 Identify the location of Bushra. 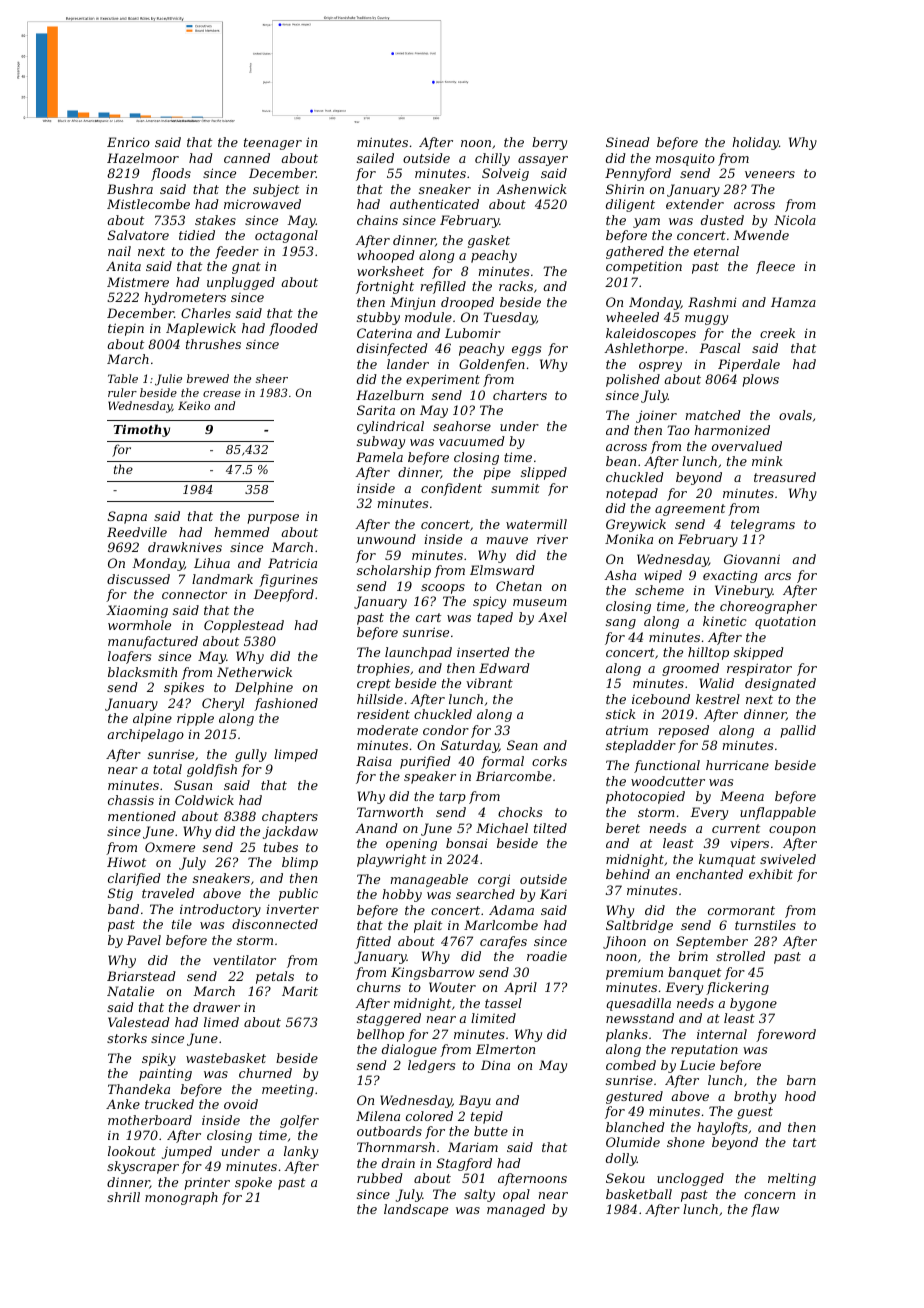
(130, 189).
